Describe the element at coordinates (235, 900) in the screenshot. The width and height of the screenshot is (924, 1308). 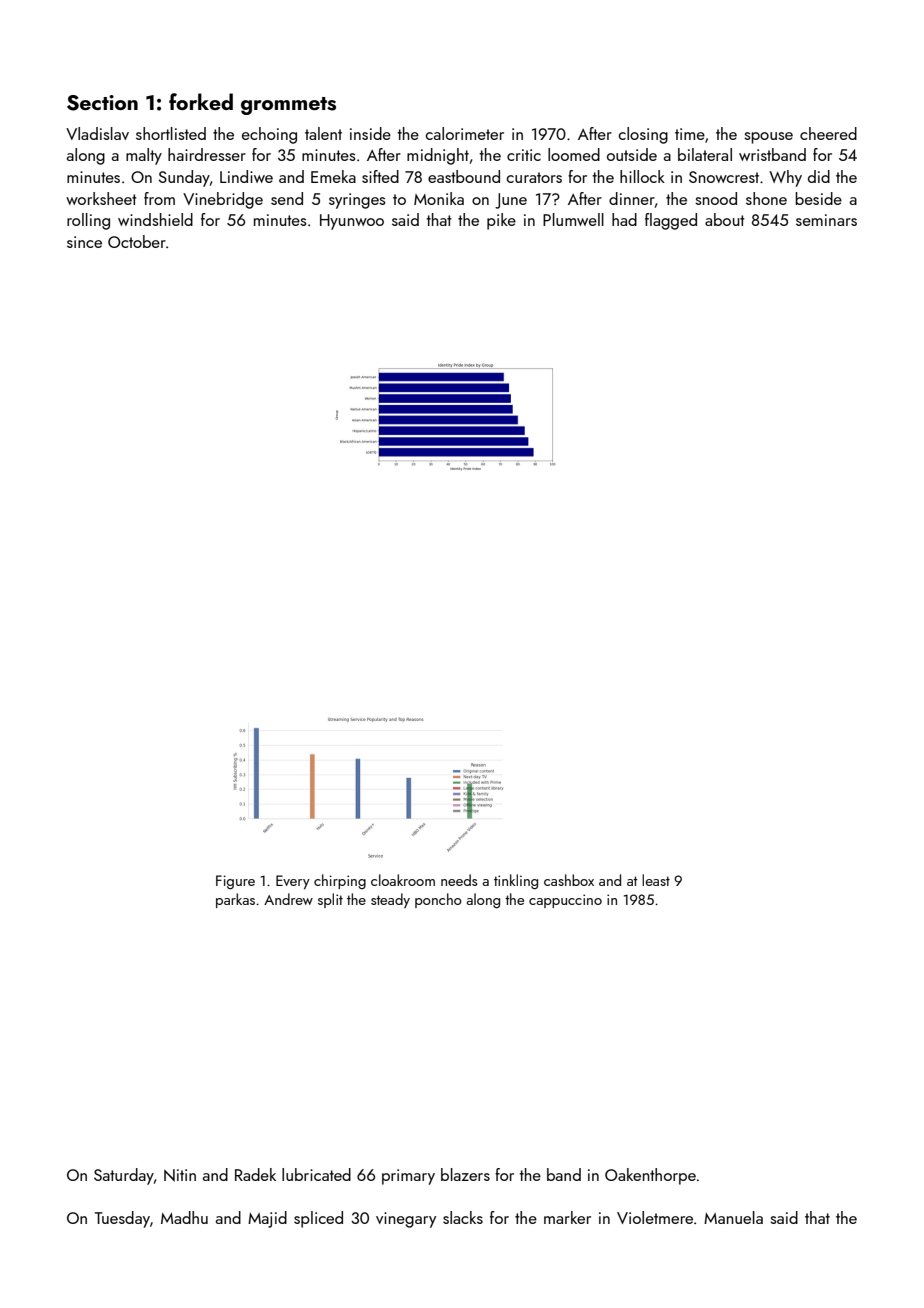
I see `parkas` at that location.
